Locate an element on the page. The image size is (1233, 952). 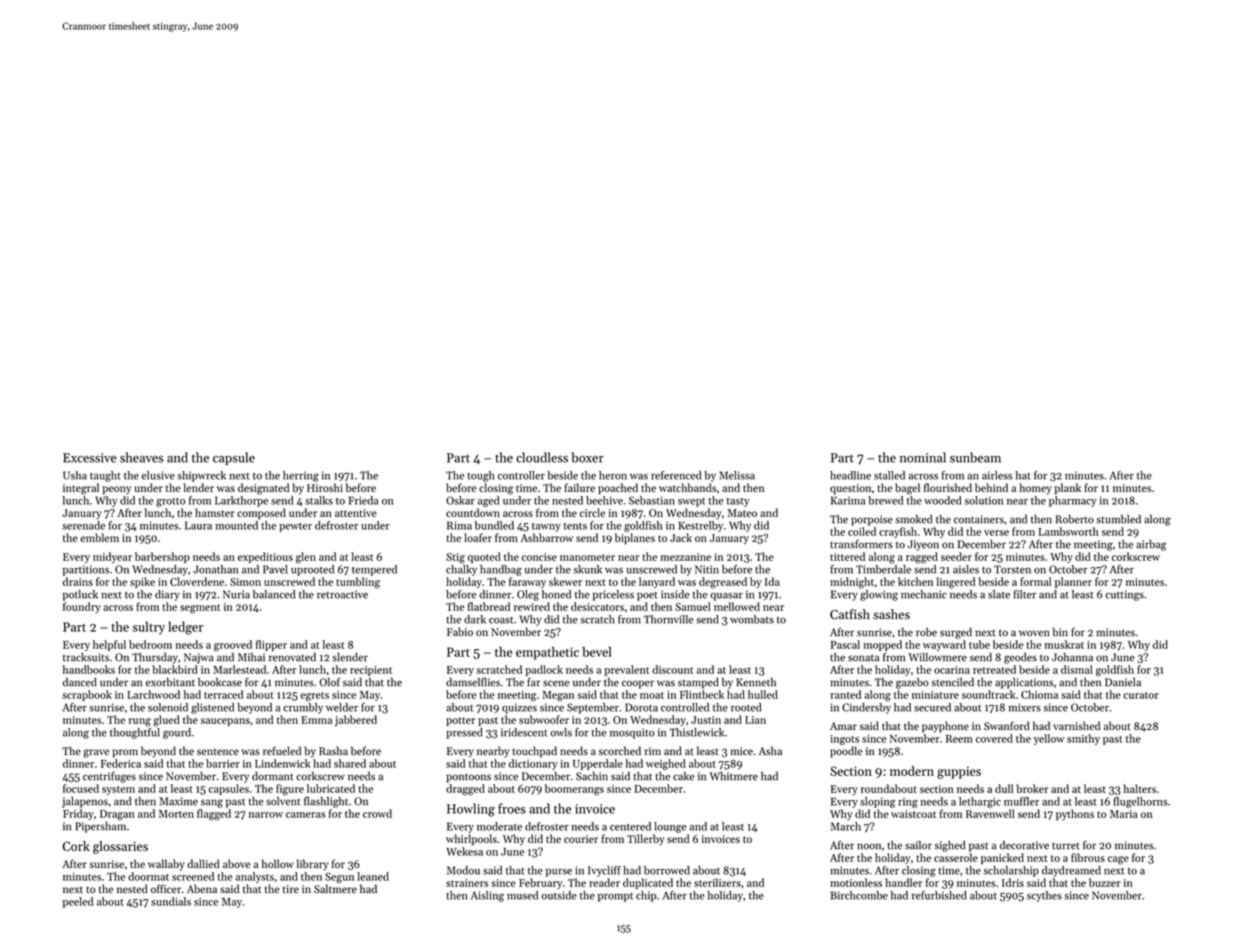
Lindenwick is located at coordinates (282, 763).
